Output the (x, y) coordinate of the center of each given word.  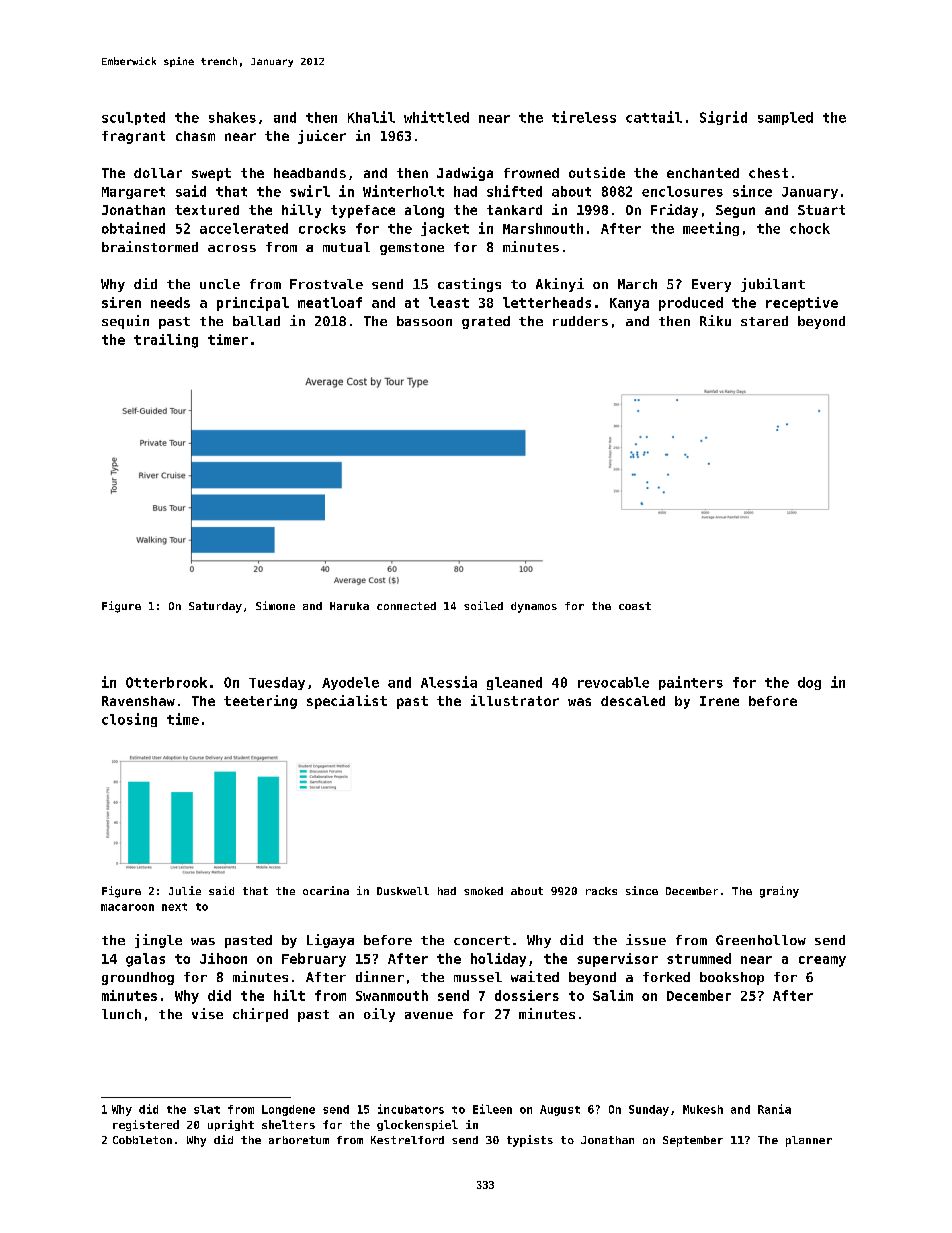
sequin (125, 322)
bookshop (732, 978)
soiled (483, 605)
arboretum (299, 1140)
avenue (429, 1015)
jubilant (773, 285)
